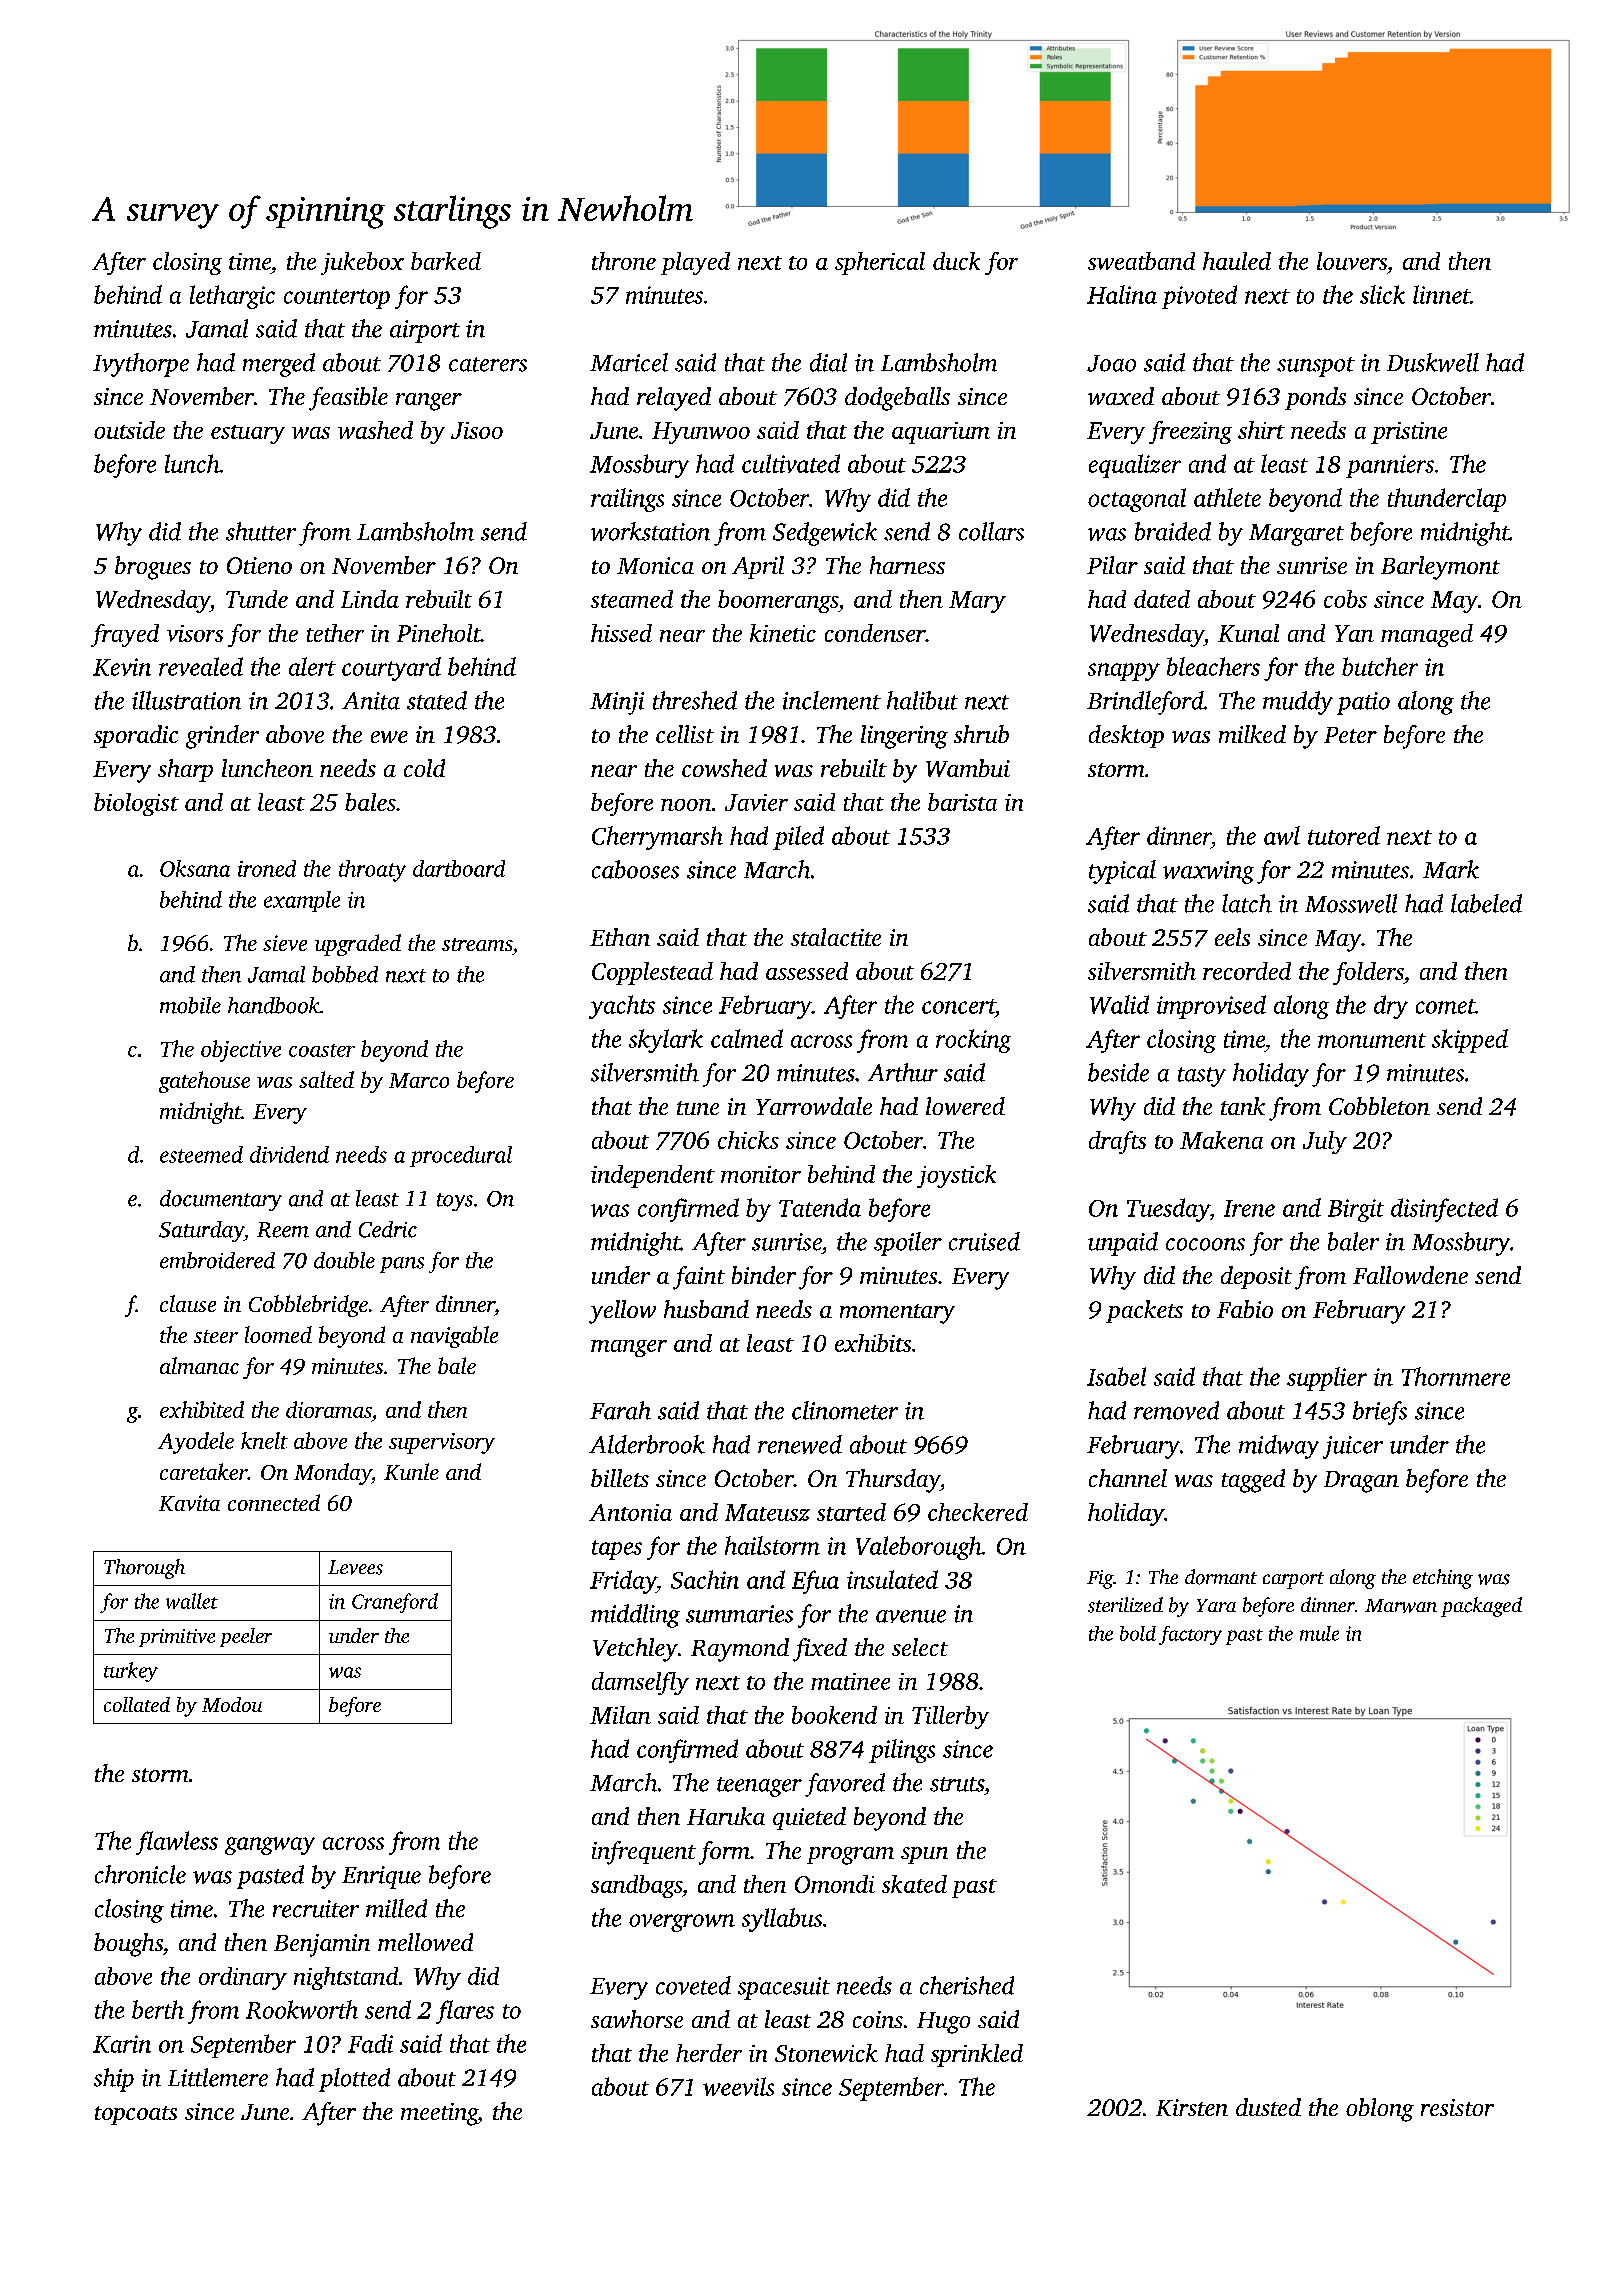  What do you see at coordinates (177, 1843) in the screenshot?
I see `flawless` at bounding box center [177, 1843].
